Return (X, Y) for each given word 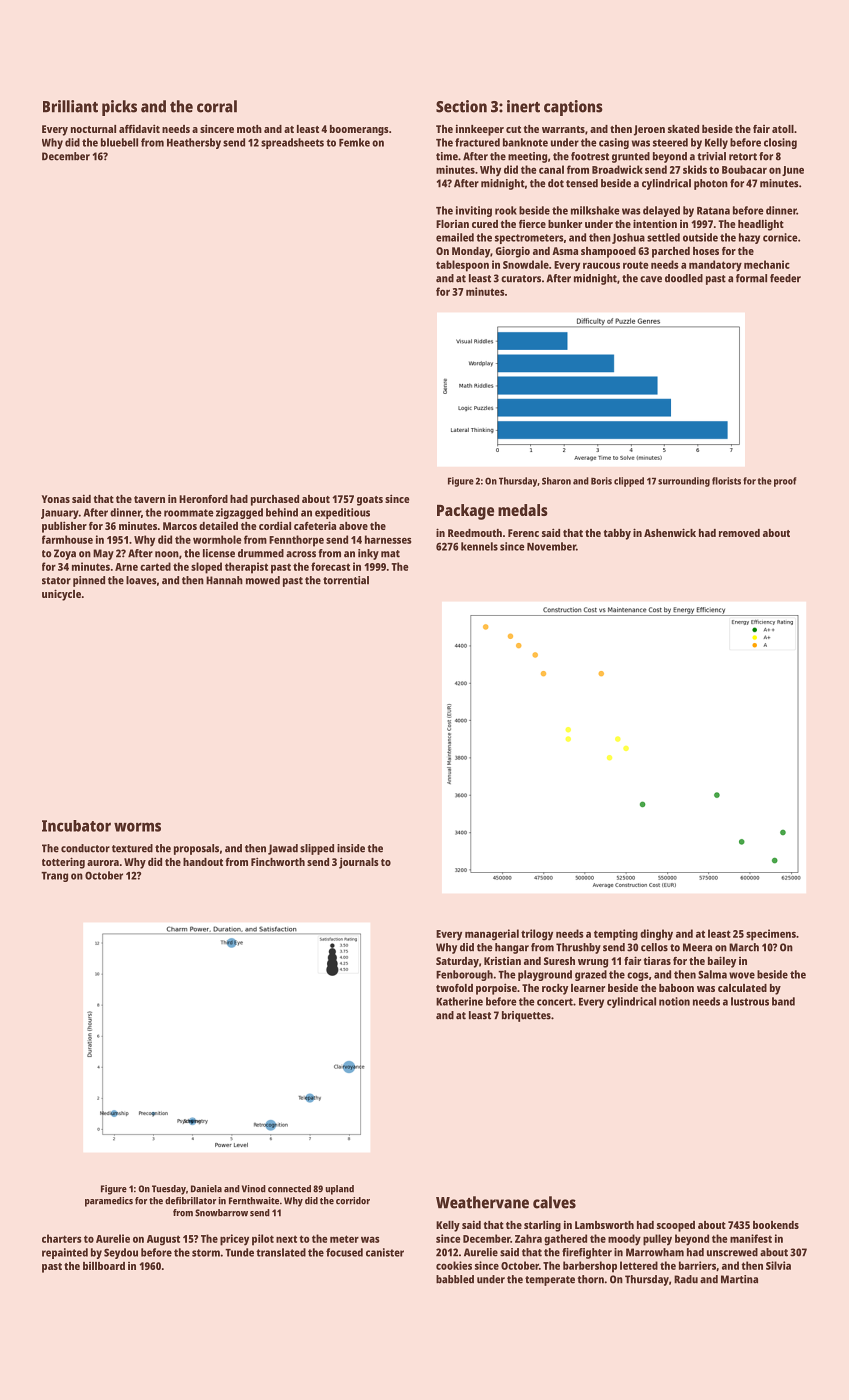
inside (351, 848)
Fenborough (464, 975)
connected (289, 1189)
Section (461, 106)
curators (521, 279)
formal (751, 278)
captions (573, 108)
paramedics (109, 1202)
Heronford (203, 499)
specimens (771, 935)
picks (119, 108)
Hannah (224, 580)
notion (674, 1001)
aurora (103, 863)
